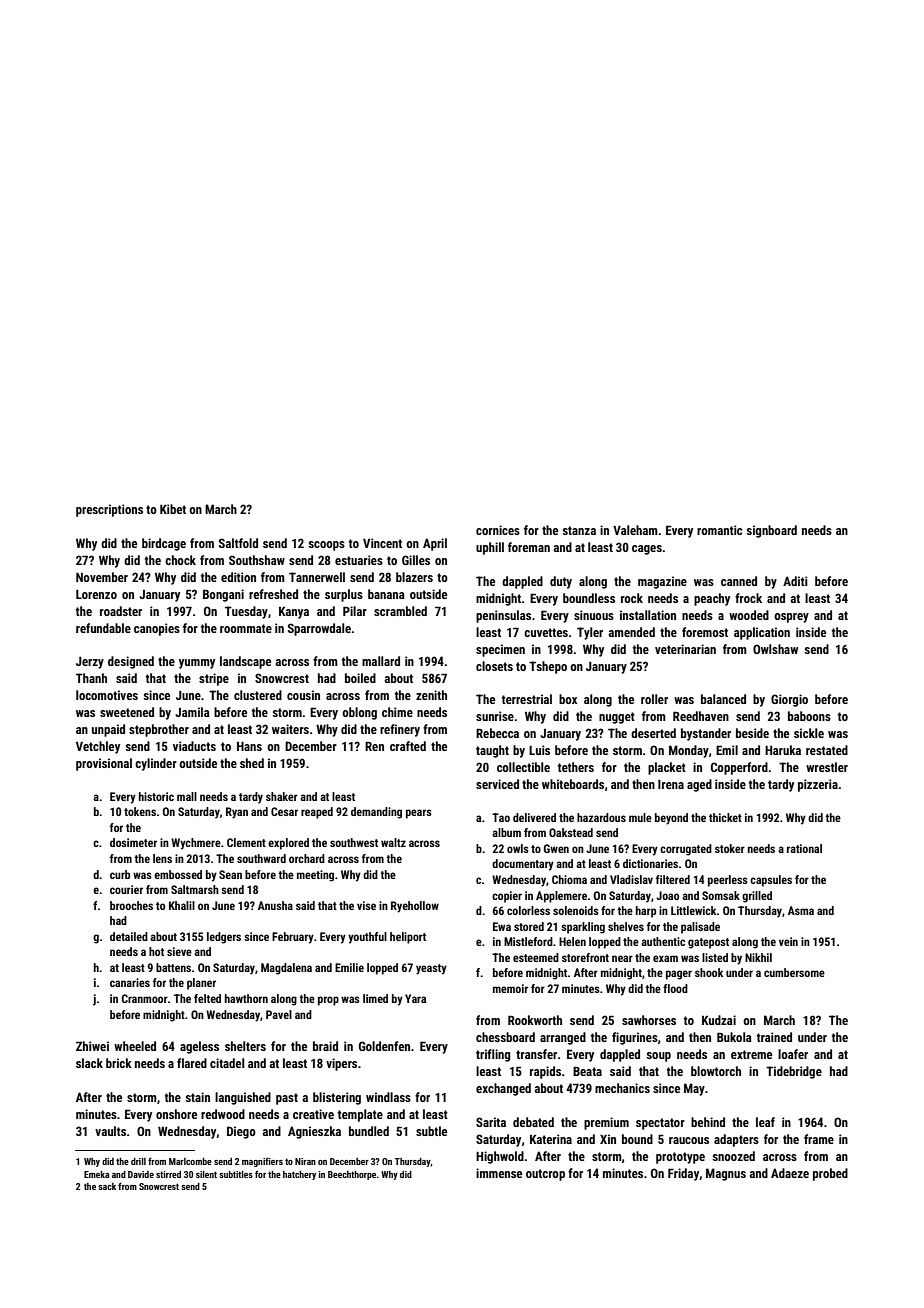  I want to click on banana, so click(386, 594).
